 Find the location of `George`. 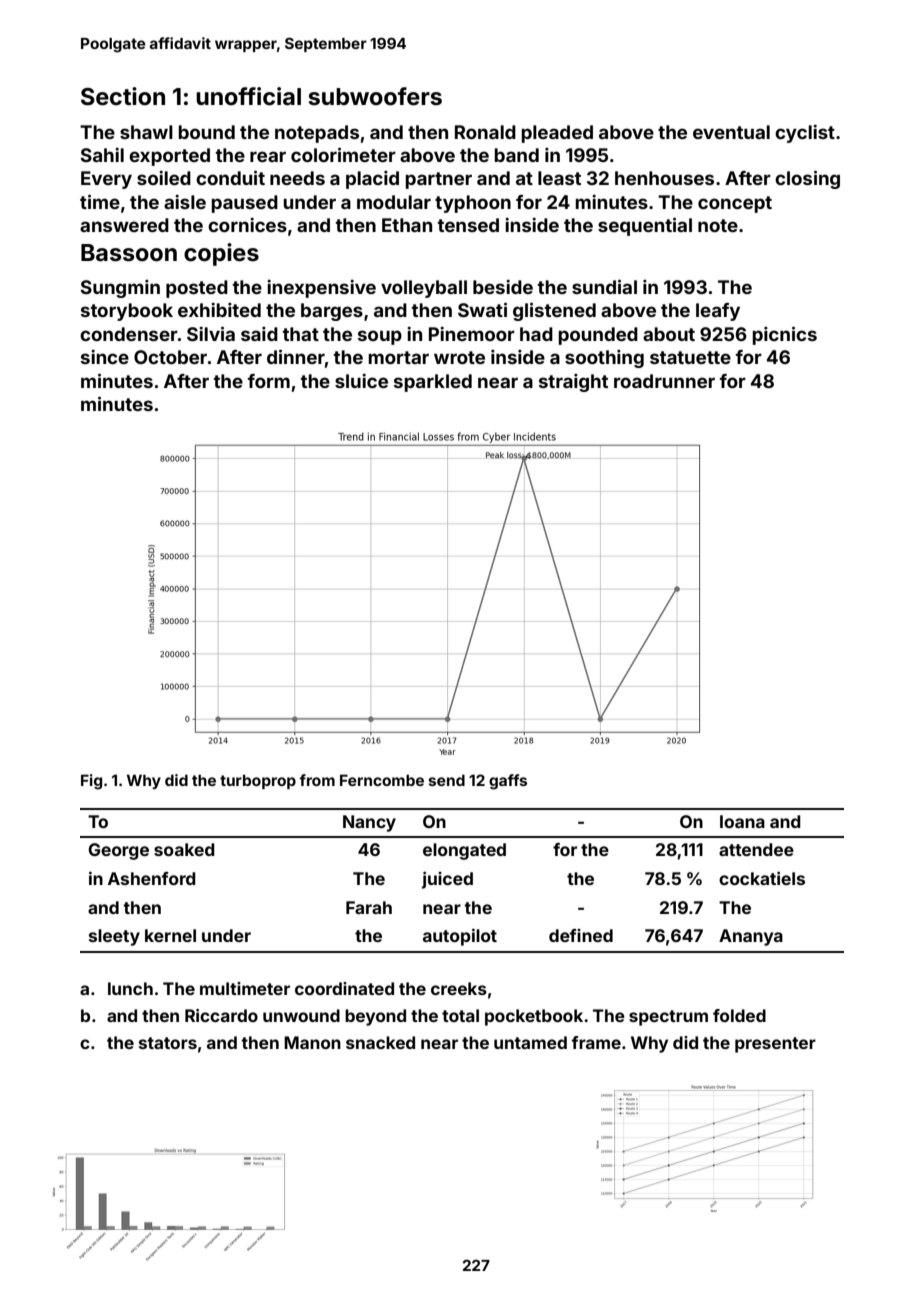

George is located at coordinates (118, 851).
